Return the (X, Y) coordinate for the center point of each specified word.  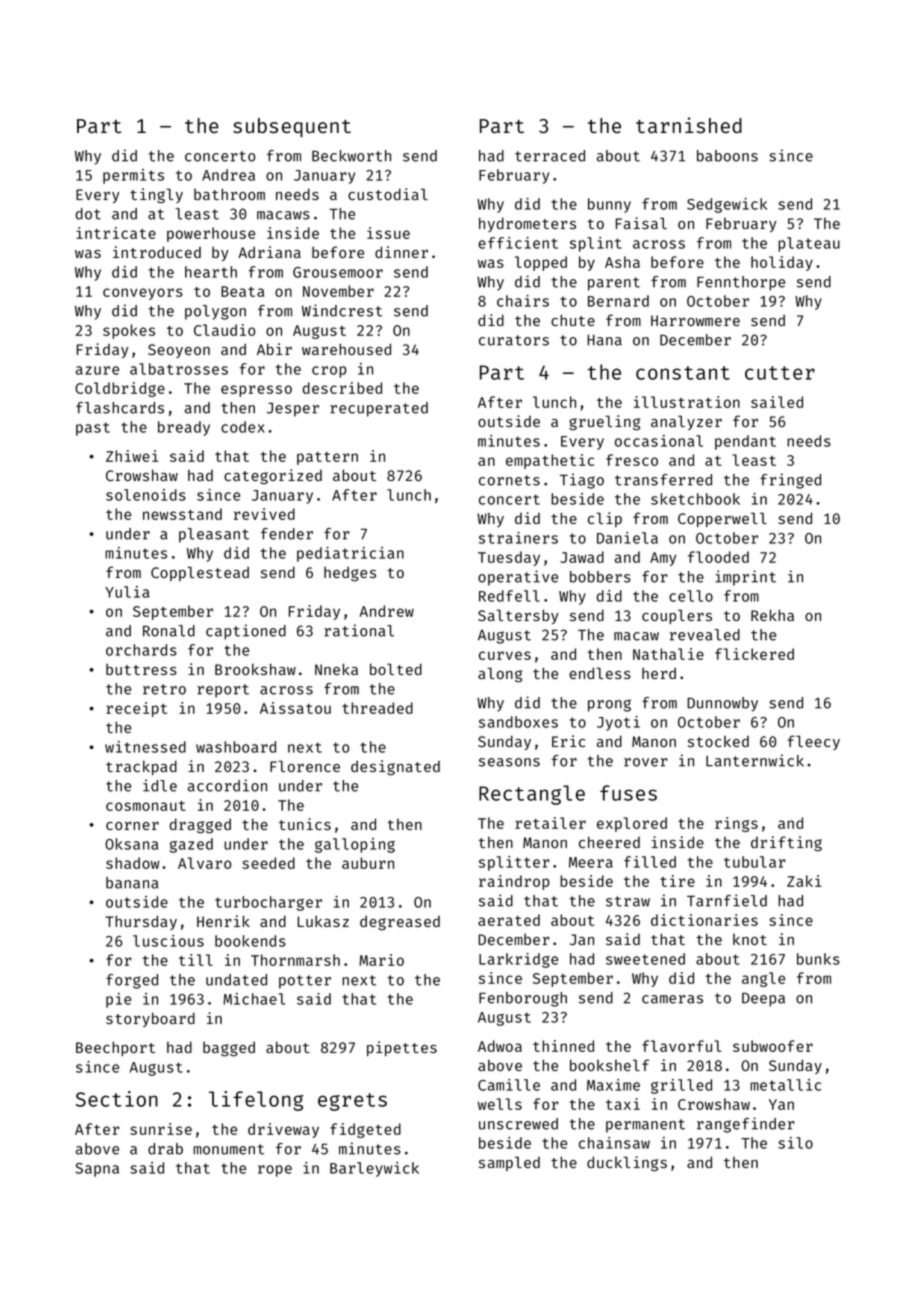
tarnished (689, 125)
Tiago (582, 481)
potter (305, 982)
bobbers (600, 577)
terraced (550, 156)
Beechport (115, 1048)
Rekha (772, 615)
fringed (790, 481)
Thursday (141, 922)
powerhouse (211, 234)
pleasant (214, 535)
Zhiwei (132, 456)
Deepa (763, 1000)
